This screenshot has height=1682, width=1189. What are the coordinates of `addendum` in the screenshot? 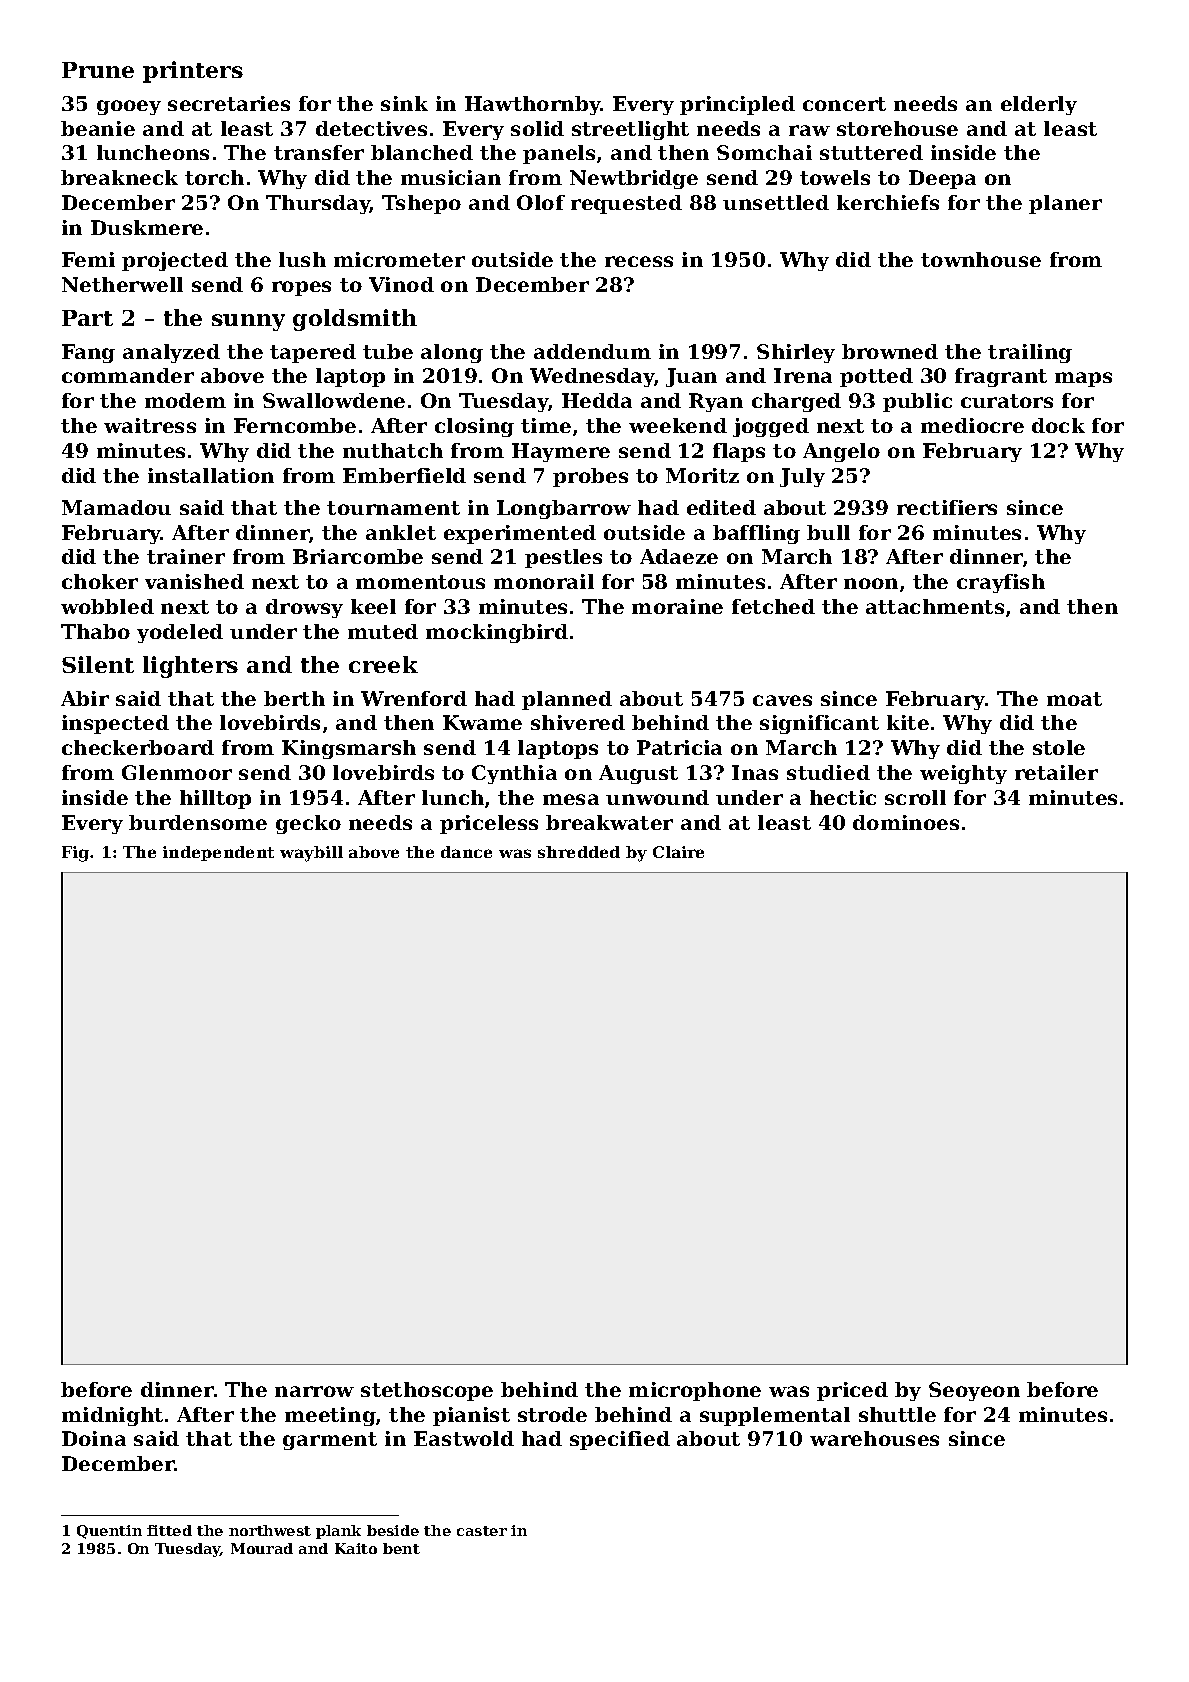 It's located at (592, 351).
